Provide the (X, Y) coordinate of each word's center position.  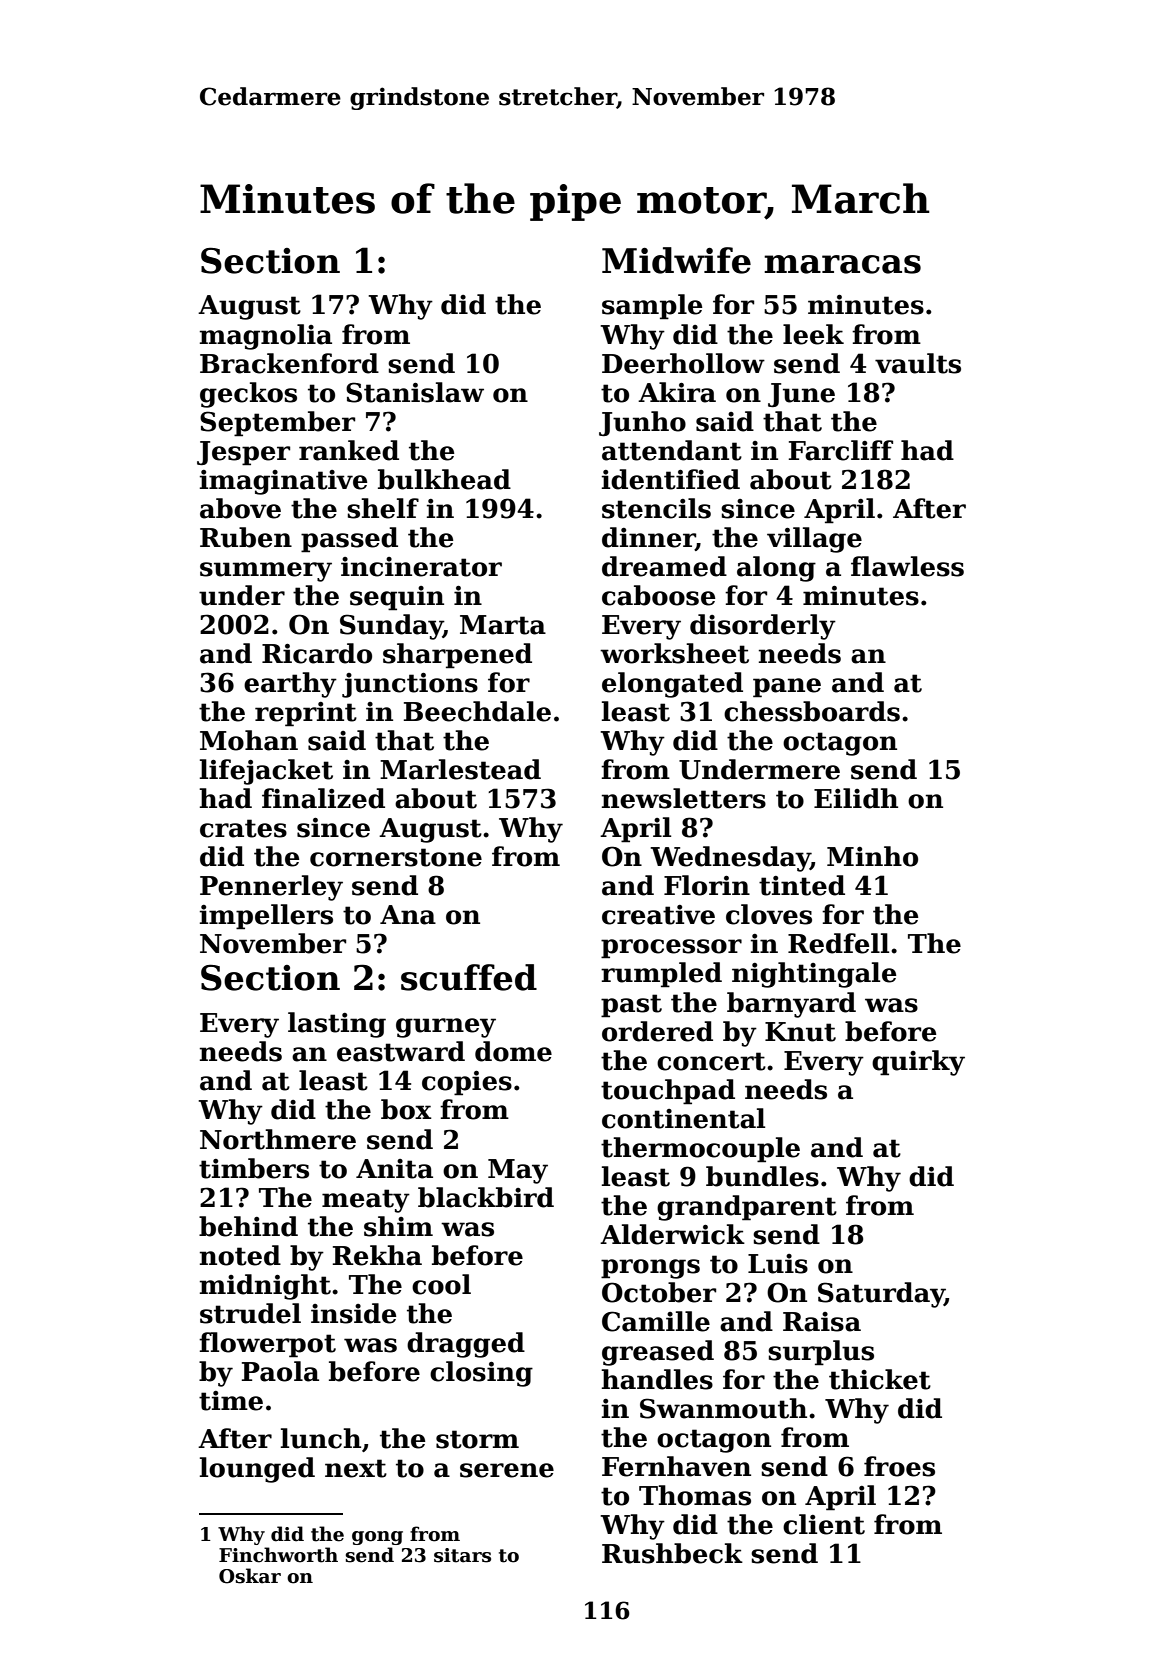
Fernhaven (676, 1466)
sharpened (457, 656)
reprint (306, 714)
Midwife (676, 260)
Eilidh (856, 798)
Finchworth (278, 1555)
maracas (842, 264)
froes (899, 1466)
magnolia (266, 337)
